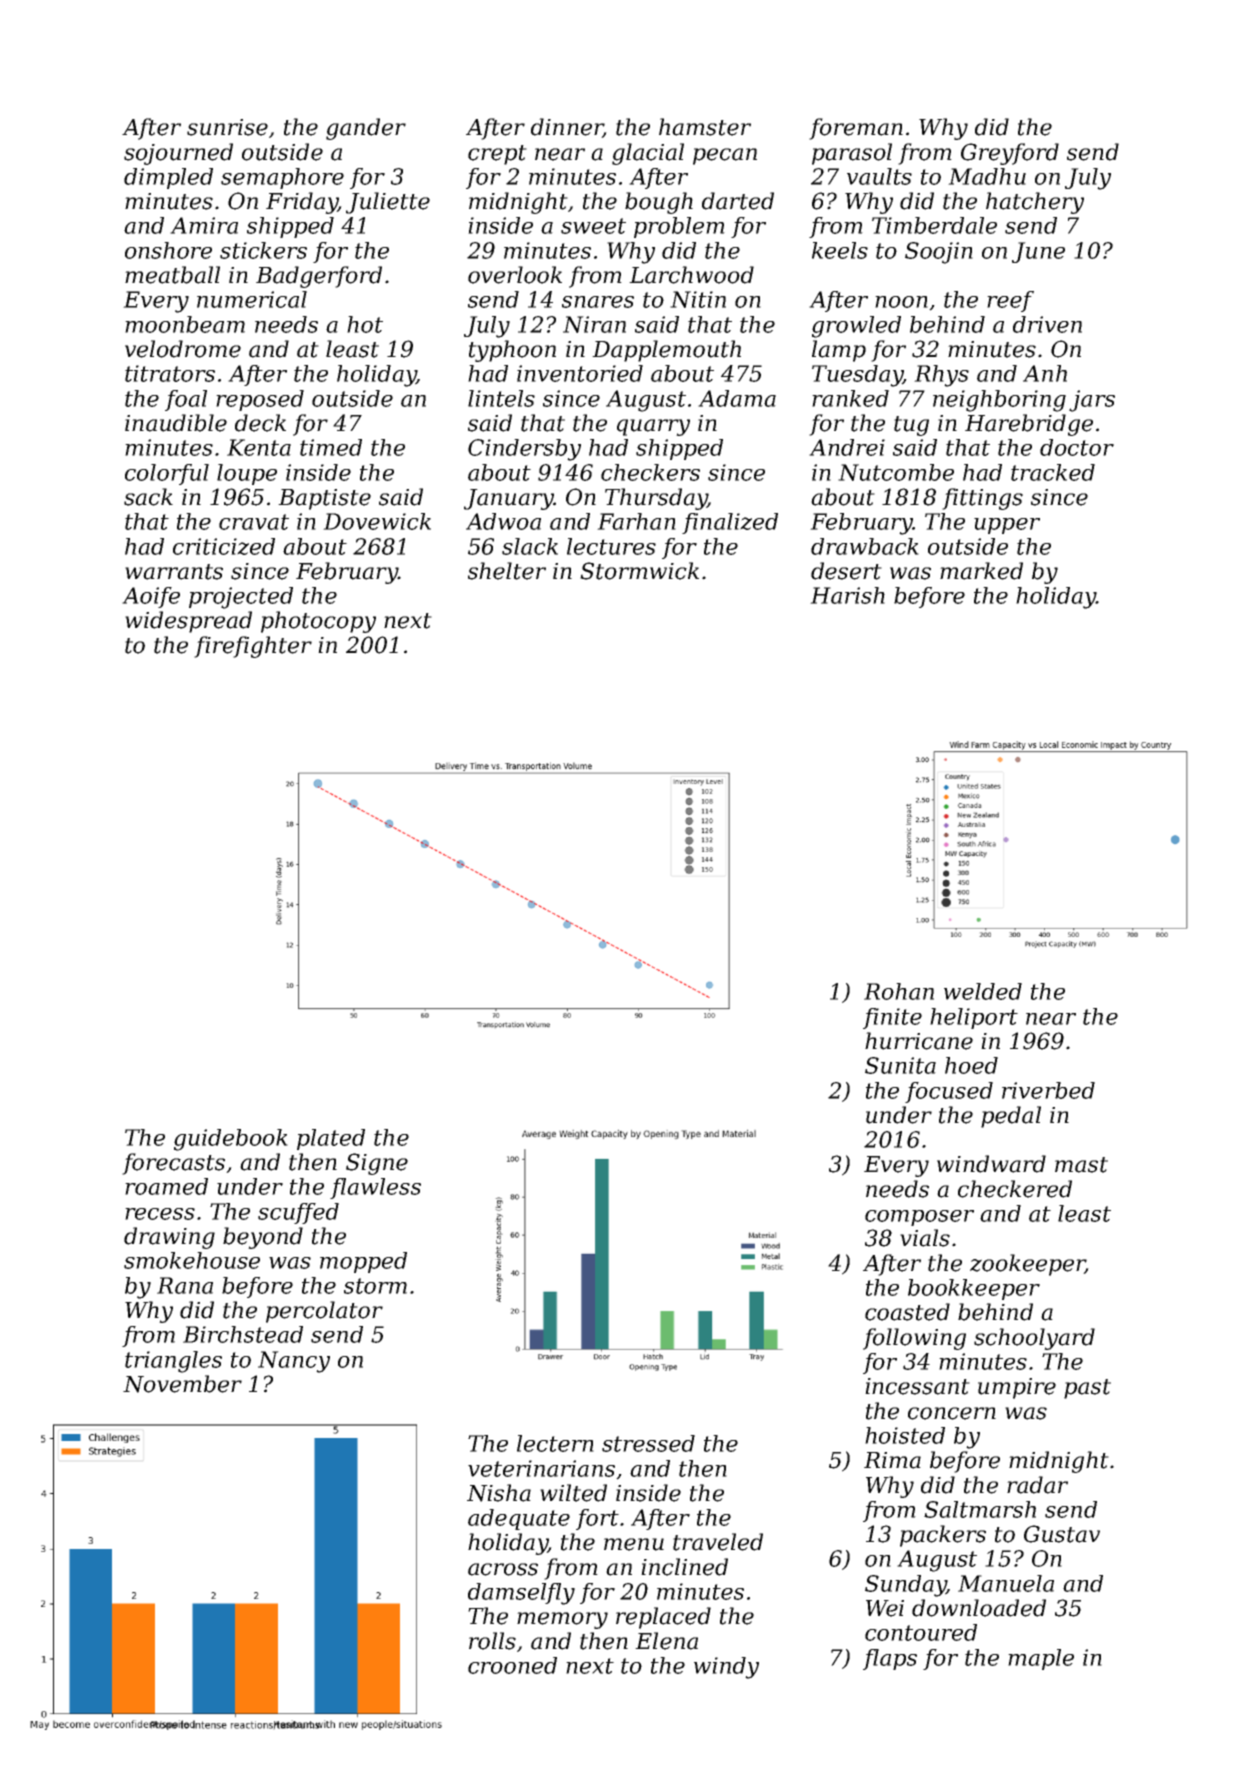  I want to click on roamed, so click(166, 1186).
